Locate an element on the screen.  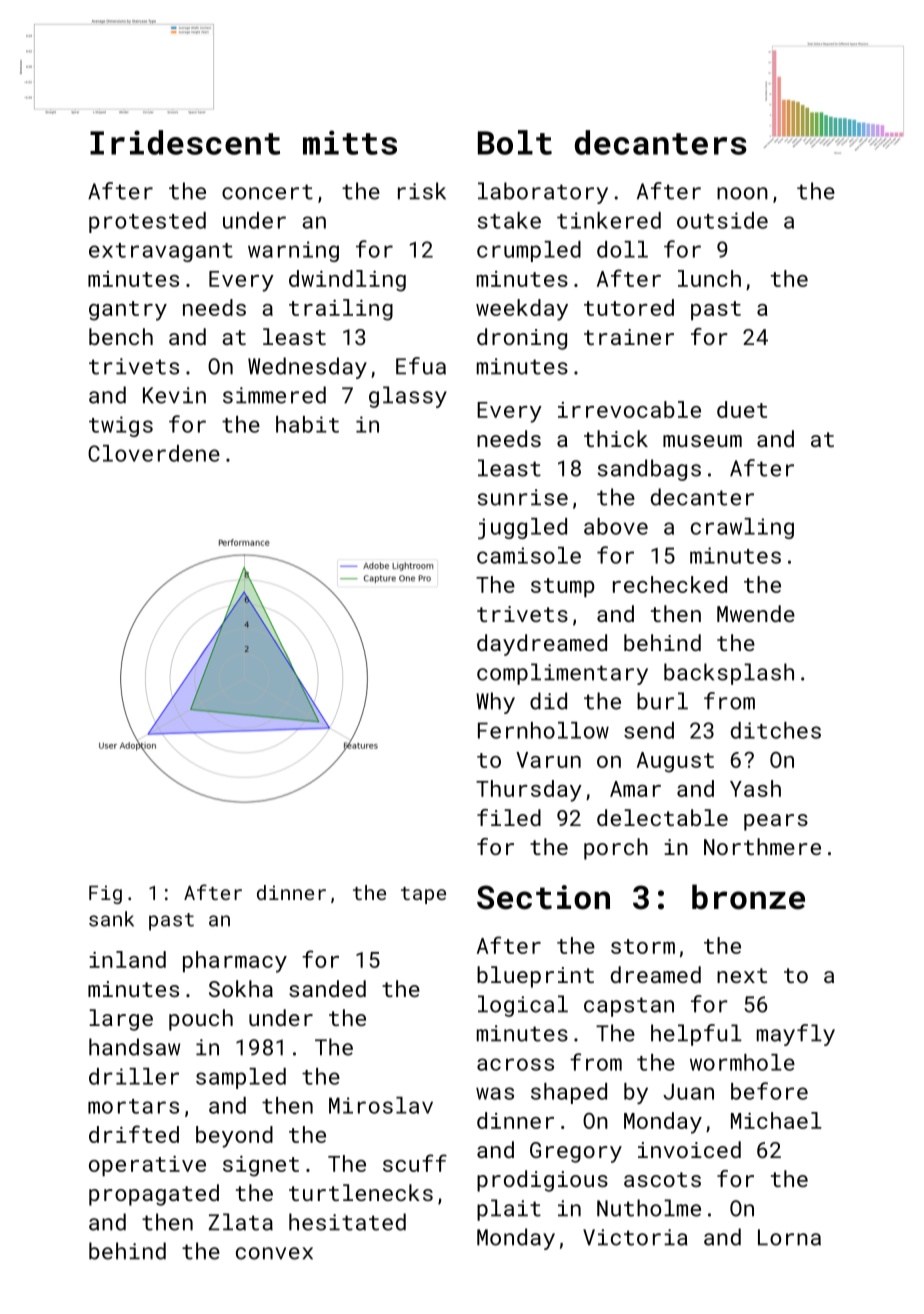
duet is located at coordinates (742, 409).
